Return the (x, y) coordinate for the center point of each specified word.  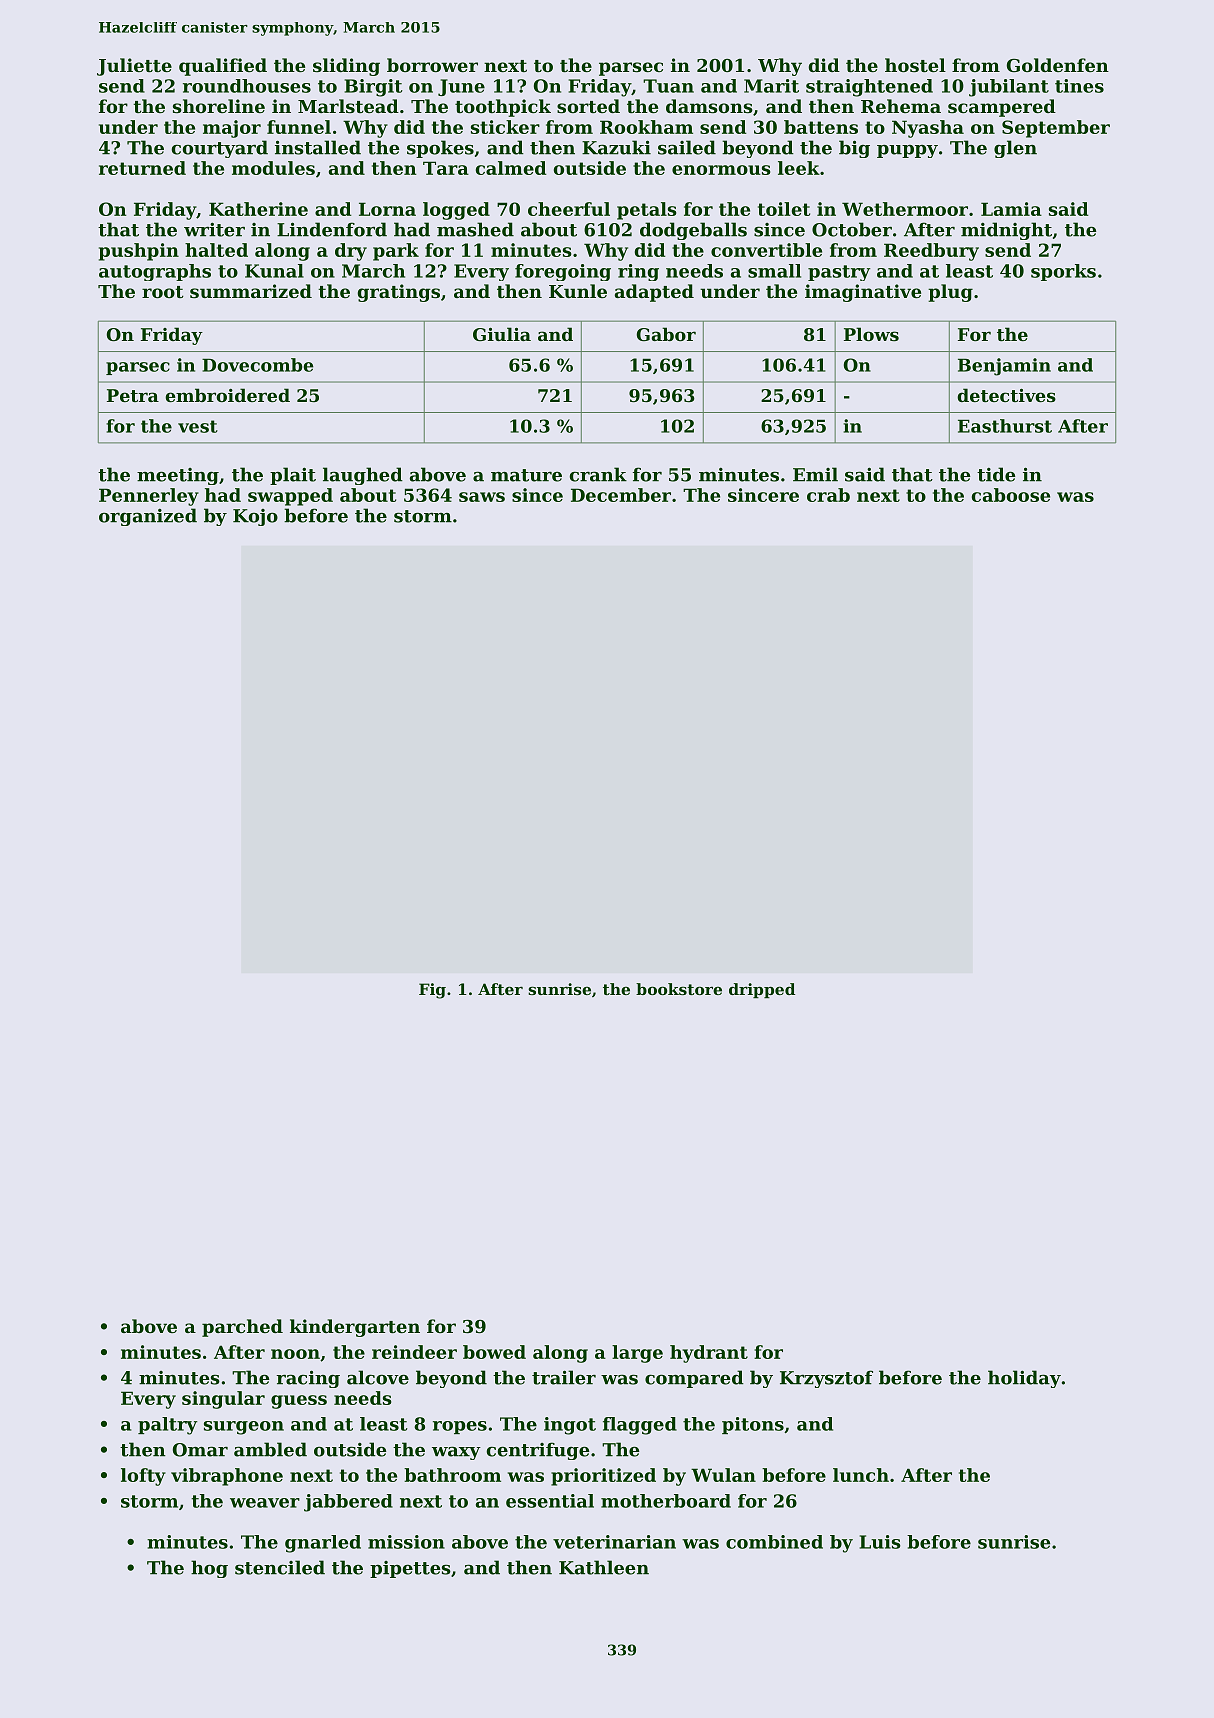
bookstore (679, 989)
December (621, 495)
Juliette (134, 67)
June (461, 87)
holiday (1024, 1379)
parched (242, 1328)
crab (828, 495)
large (637, 1354)
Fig (432, 991)
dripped (762, 990)
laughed (363, 476)
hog (209, 1569)
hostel (915, 65)
